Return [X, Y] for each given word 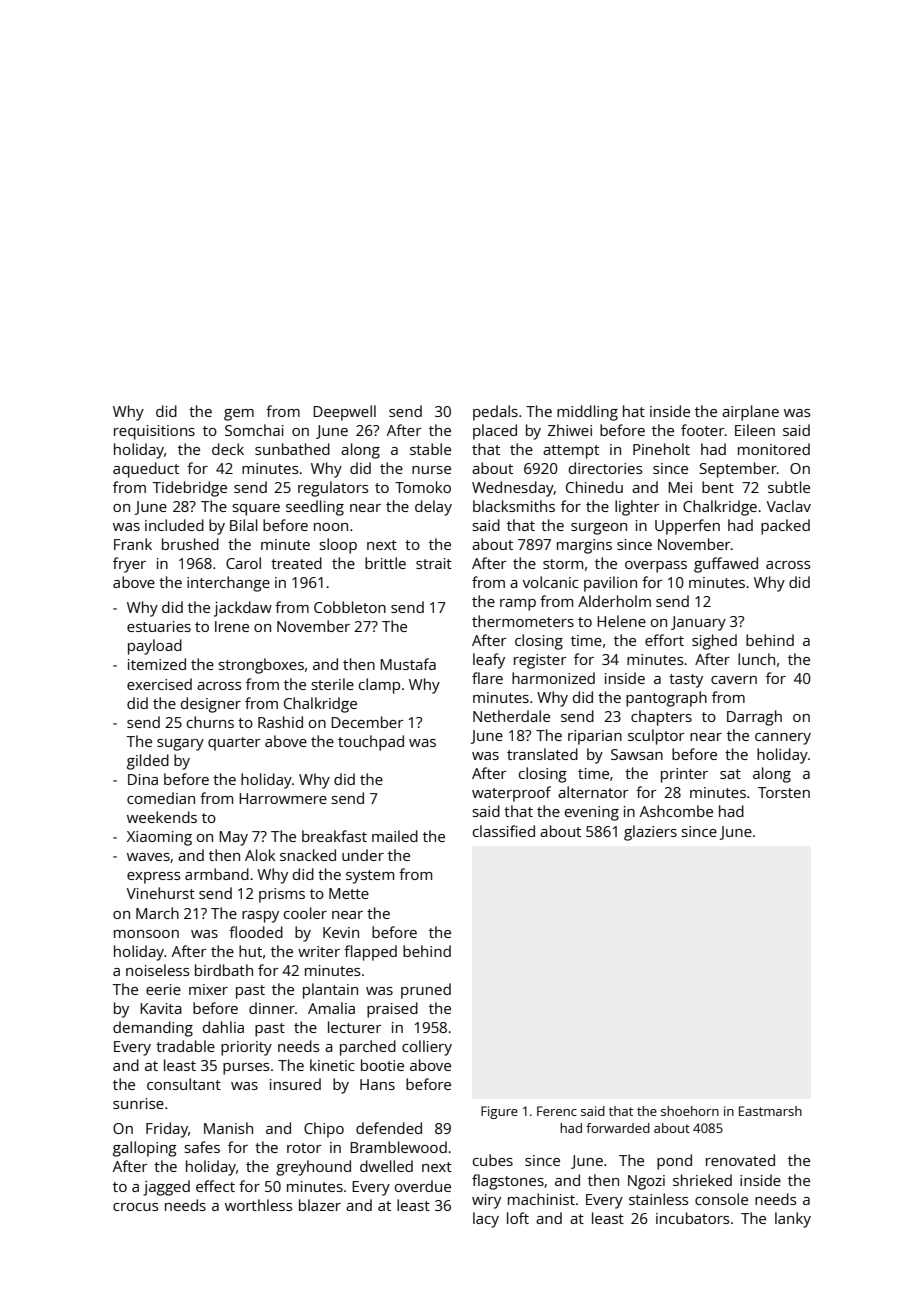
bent [718, 487]
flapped [370, 953]
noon [331, 527]
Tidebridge [189, 489]
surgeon [599, 529]
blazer [320, 1205]
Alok [260, 855]
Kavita [161, 1008]
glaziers [650, 833]
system [370, 877]
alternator [593, 792]
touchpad [371, 743]
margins [584, 546]
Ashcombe [676, 811]
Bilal [244, 525]
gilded [148, 762]
